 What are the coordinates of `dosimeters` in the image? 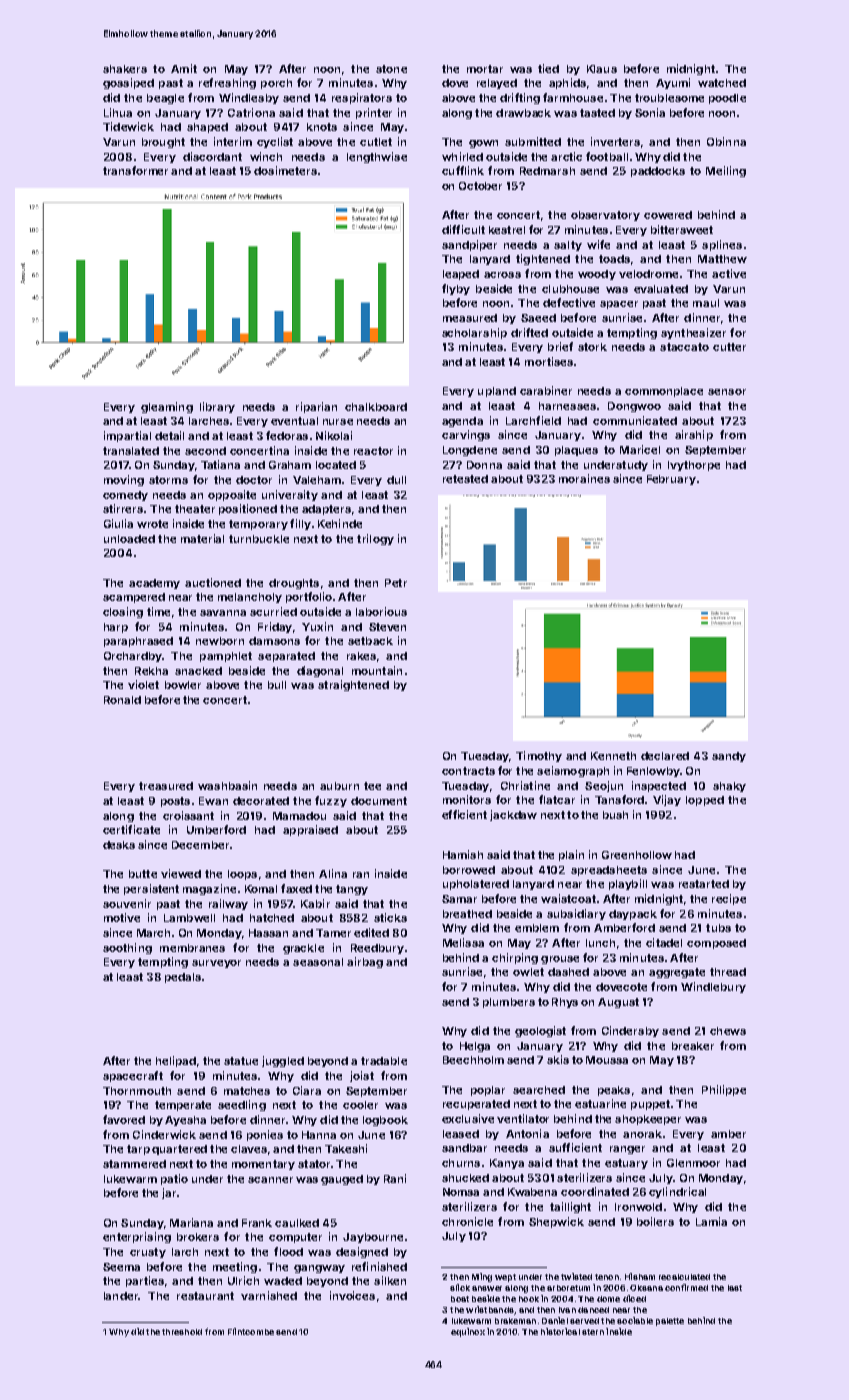 It's located at (285, 170).
